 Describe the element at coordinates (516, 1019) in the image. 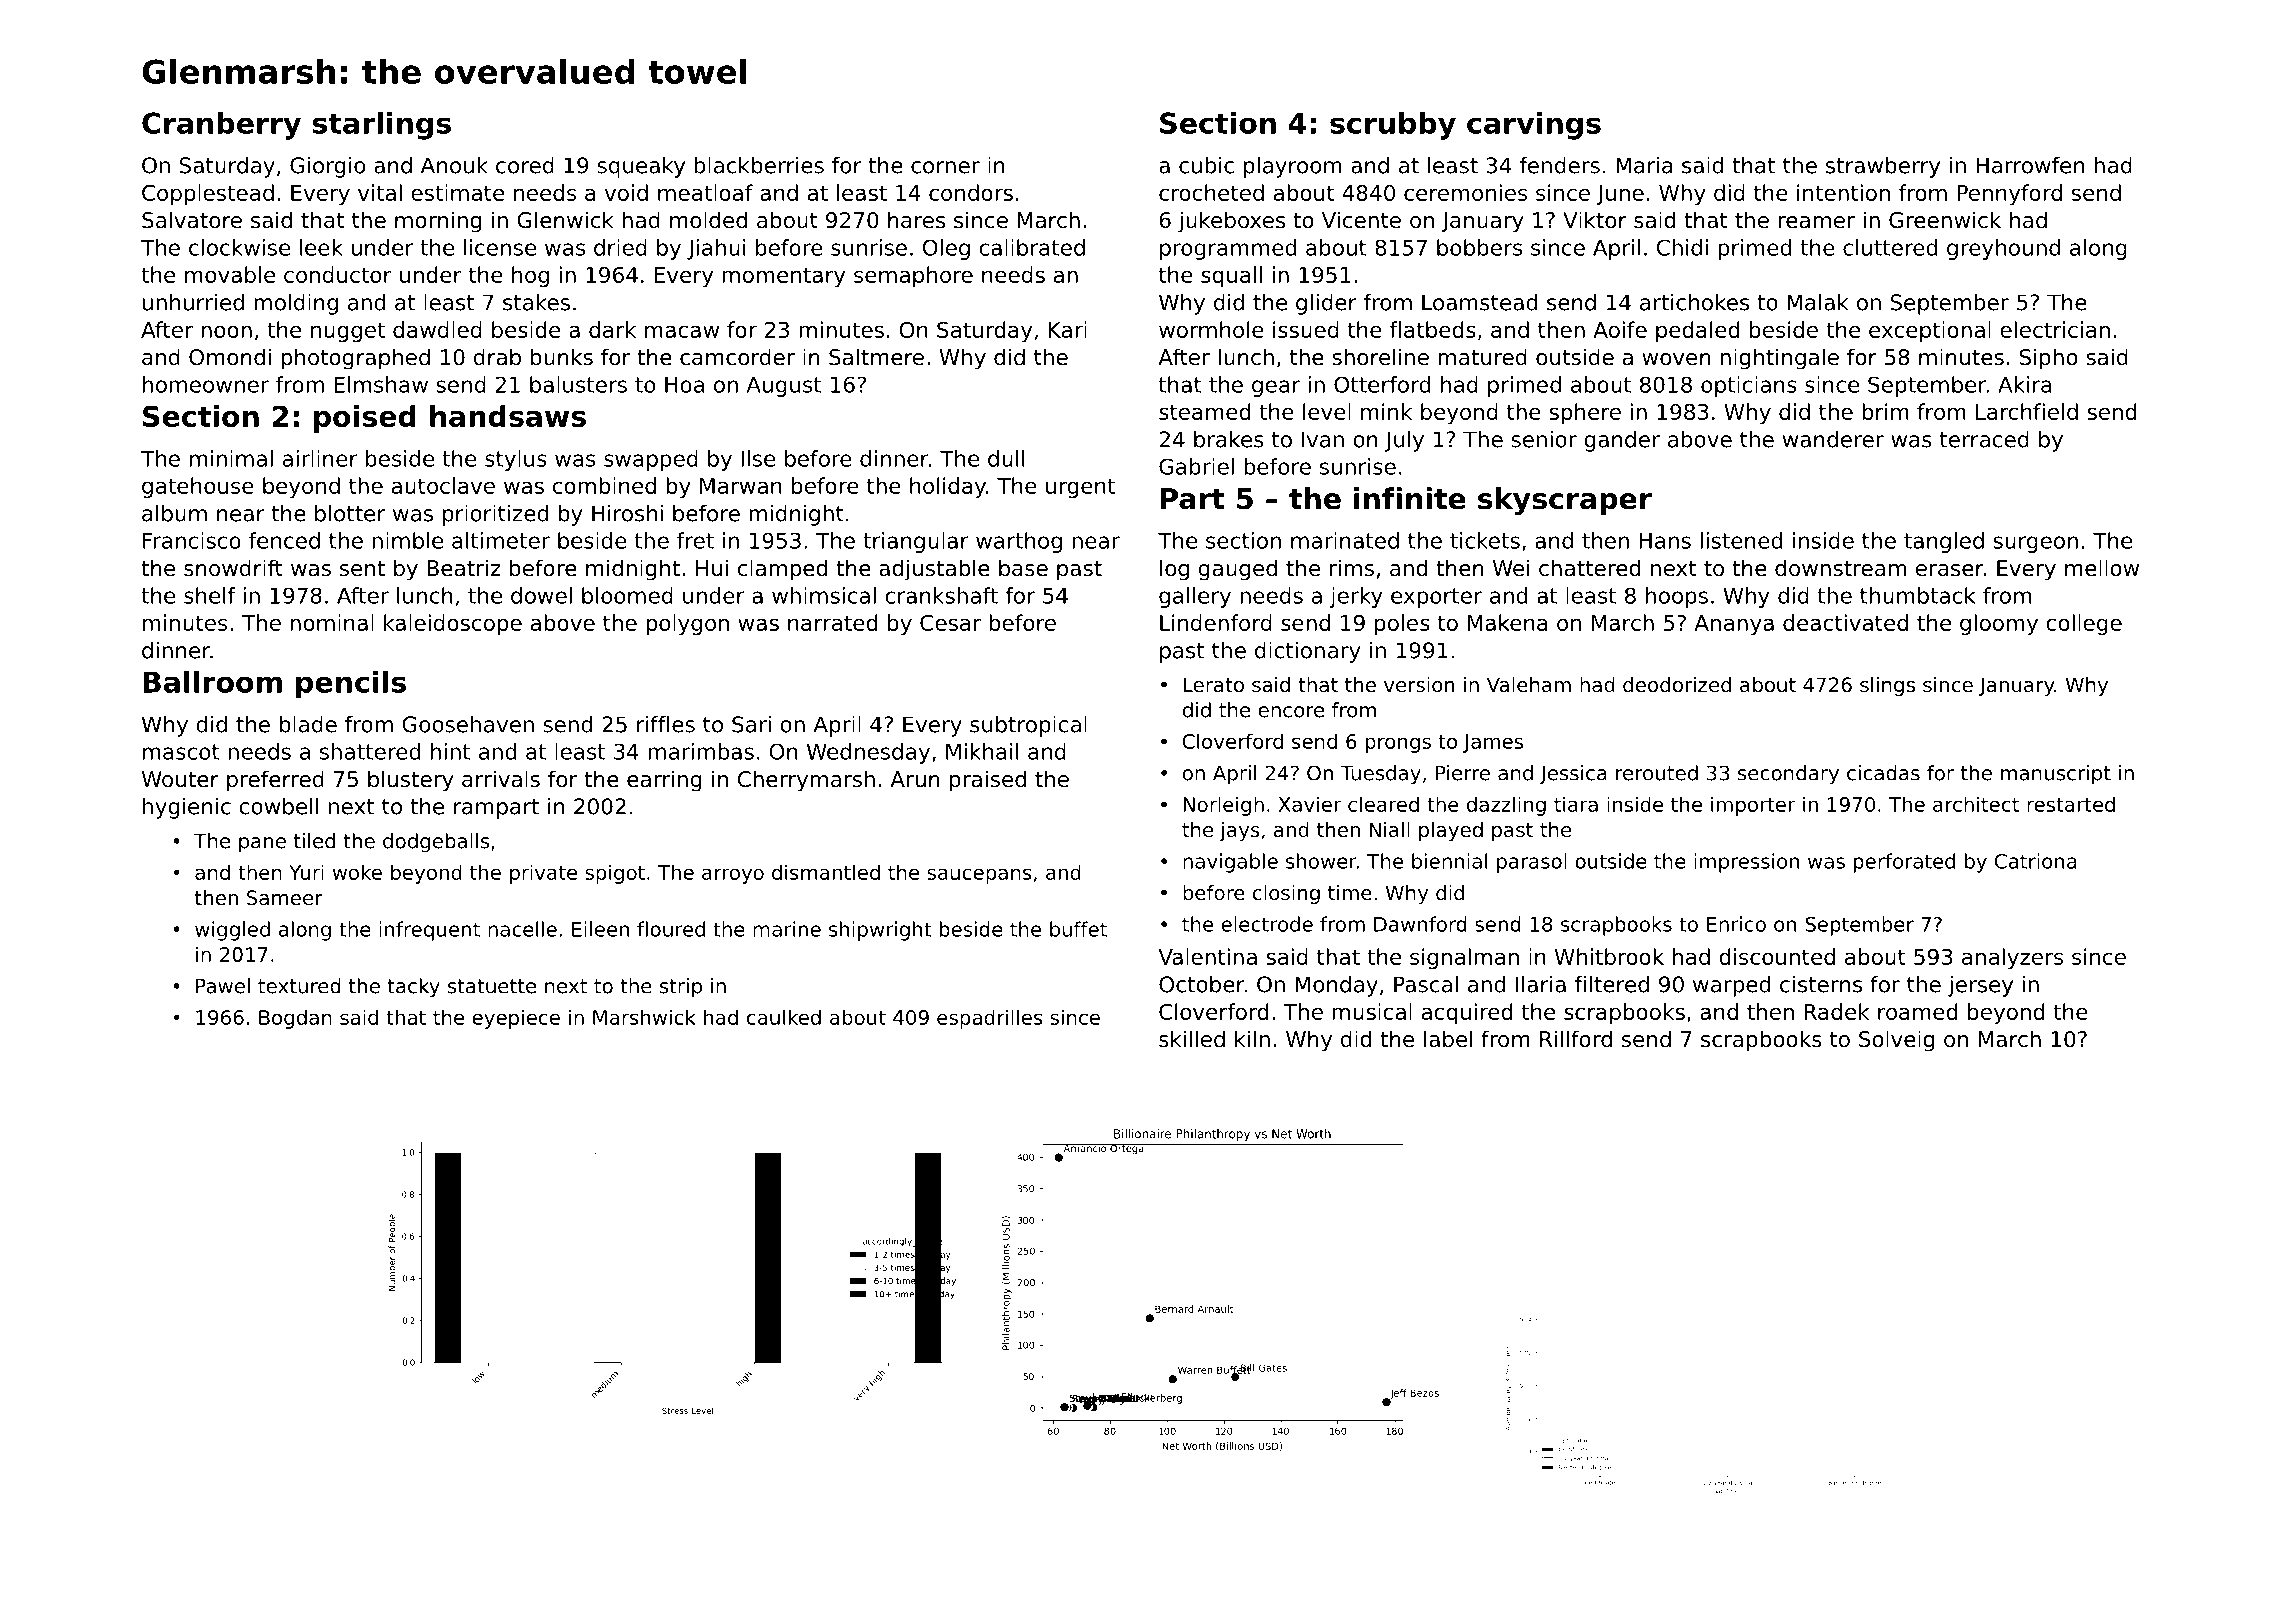

I see `eyepiece` at that location.
